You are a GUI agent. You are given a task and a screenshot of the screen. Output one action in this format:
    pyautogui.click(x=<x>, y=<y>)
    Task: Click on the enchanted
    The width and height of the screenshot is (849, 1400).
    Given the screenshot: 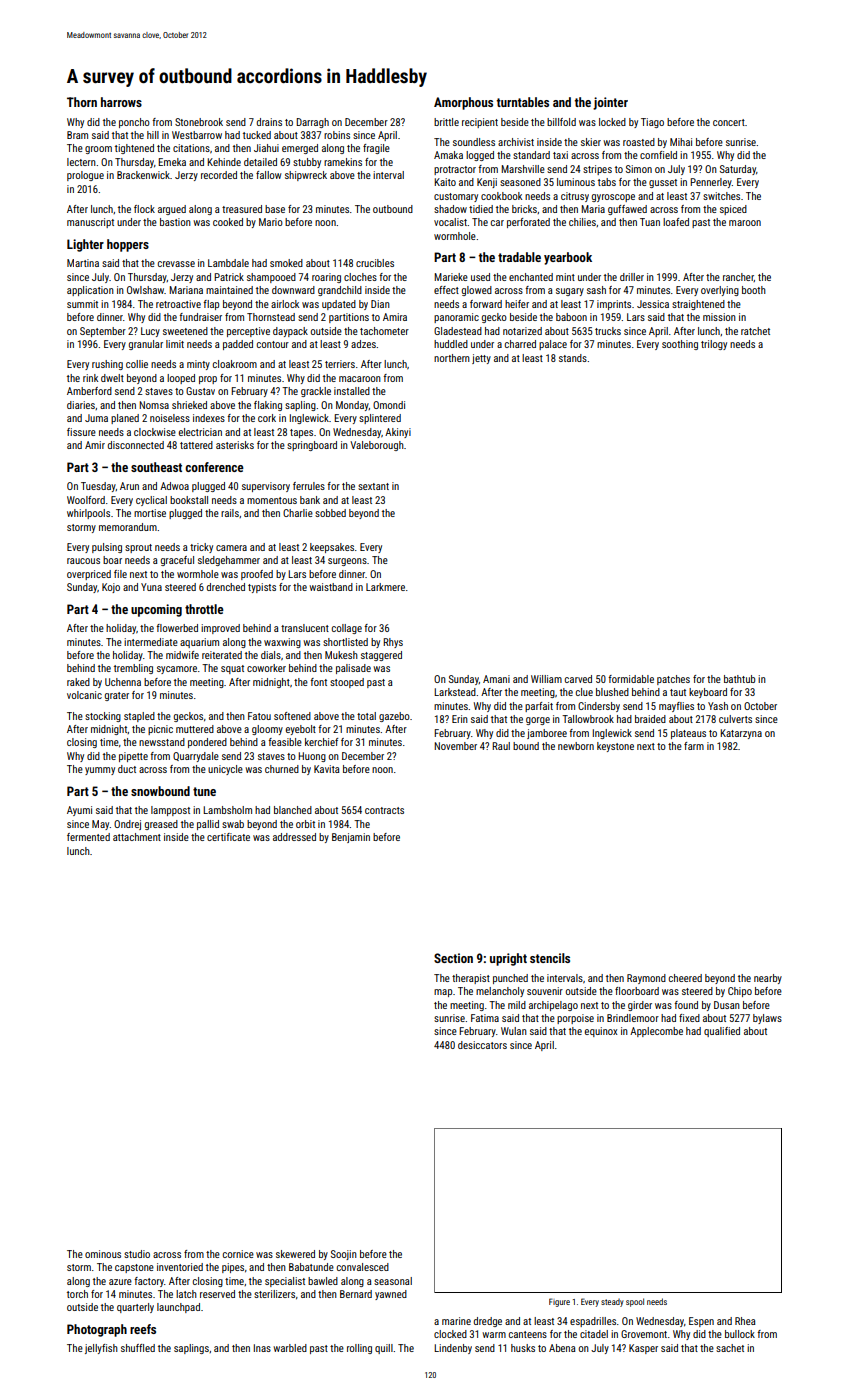 What is the action you would take?
    pyautogui.click(x=531, y=277)
